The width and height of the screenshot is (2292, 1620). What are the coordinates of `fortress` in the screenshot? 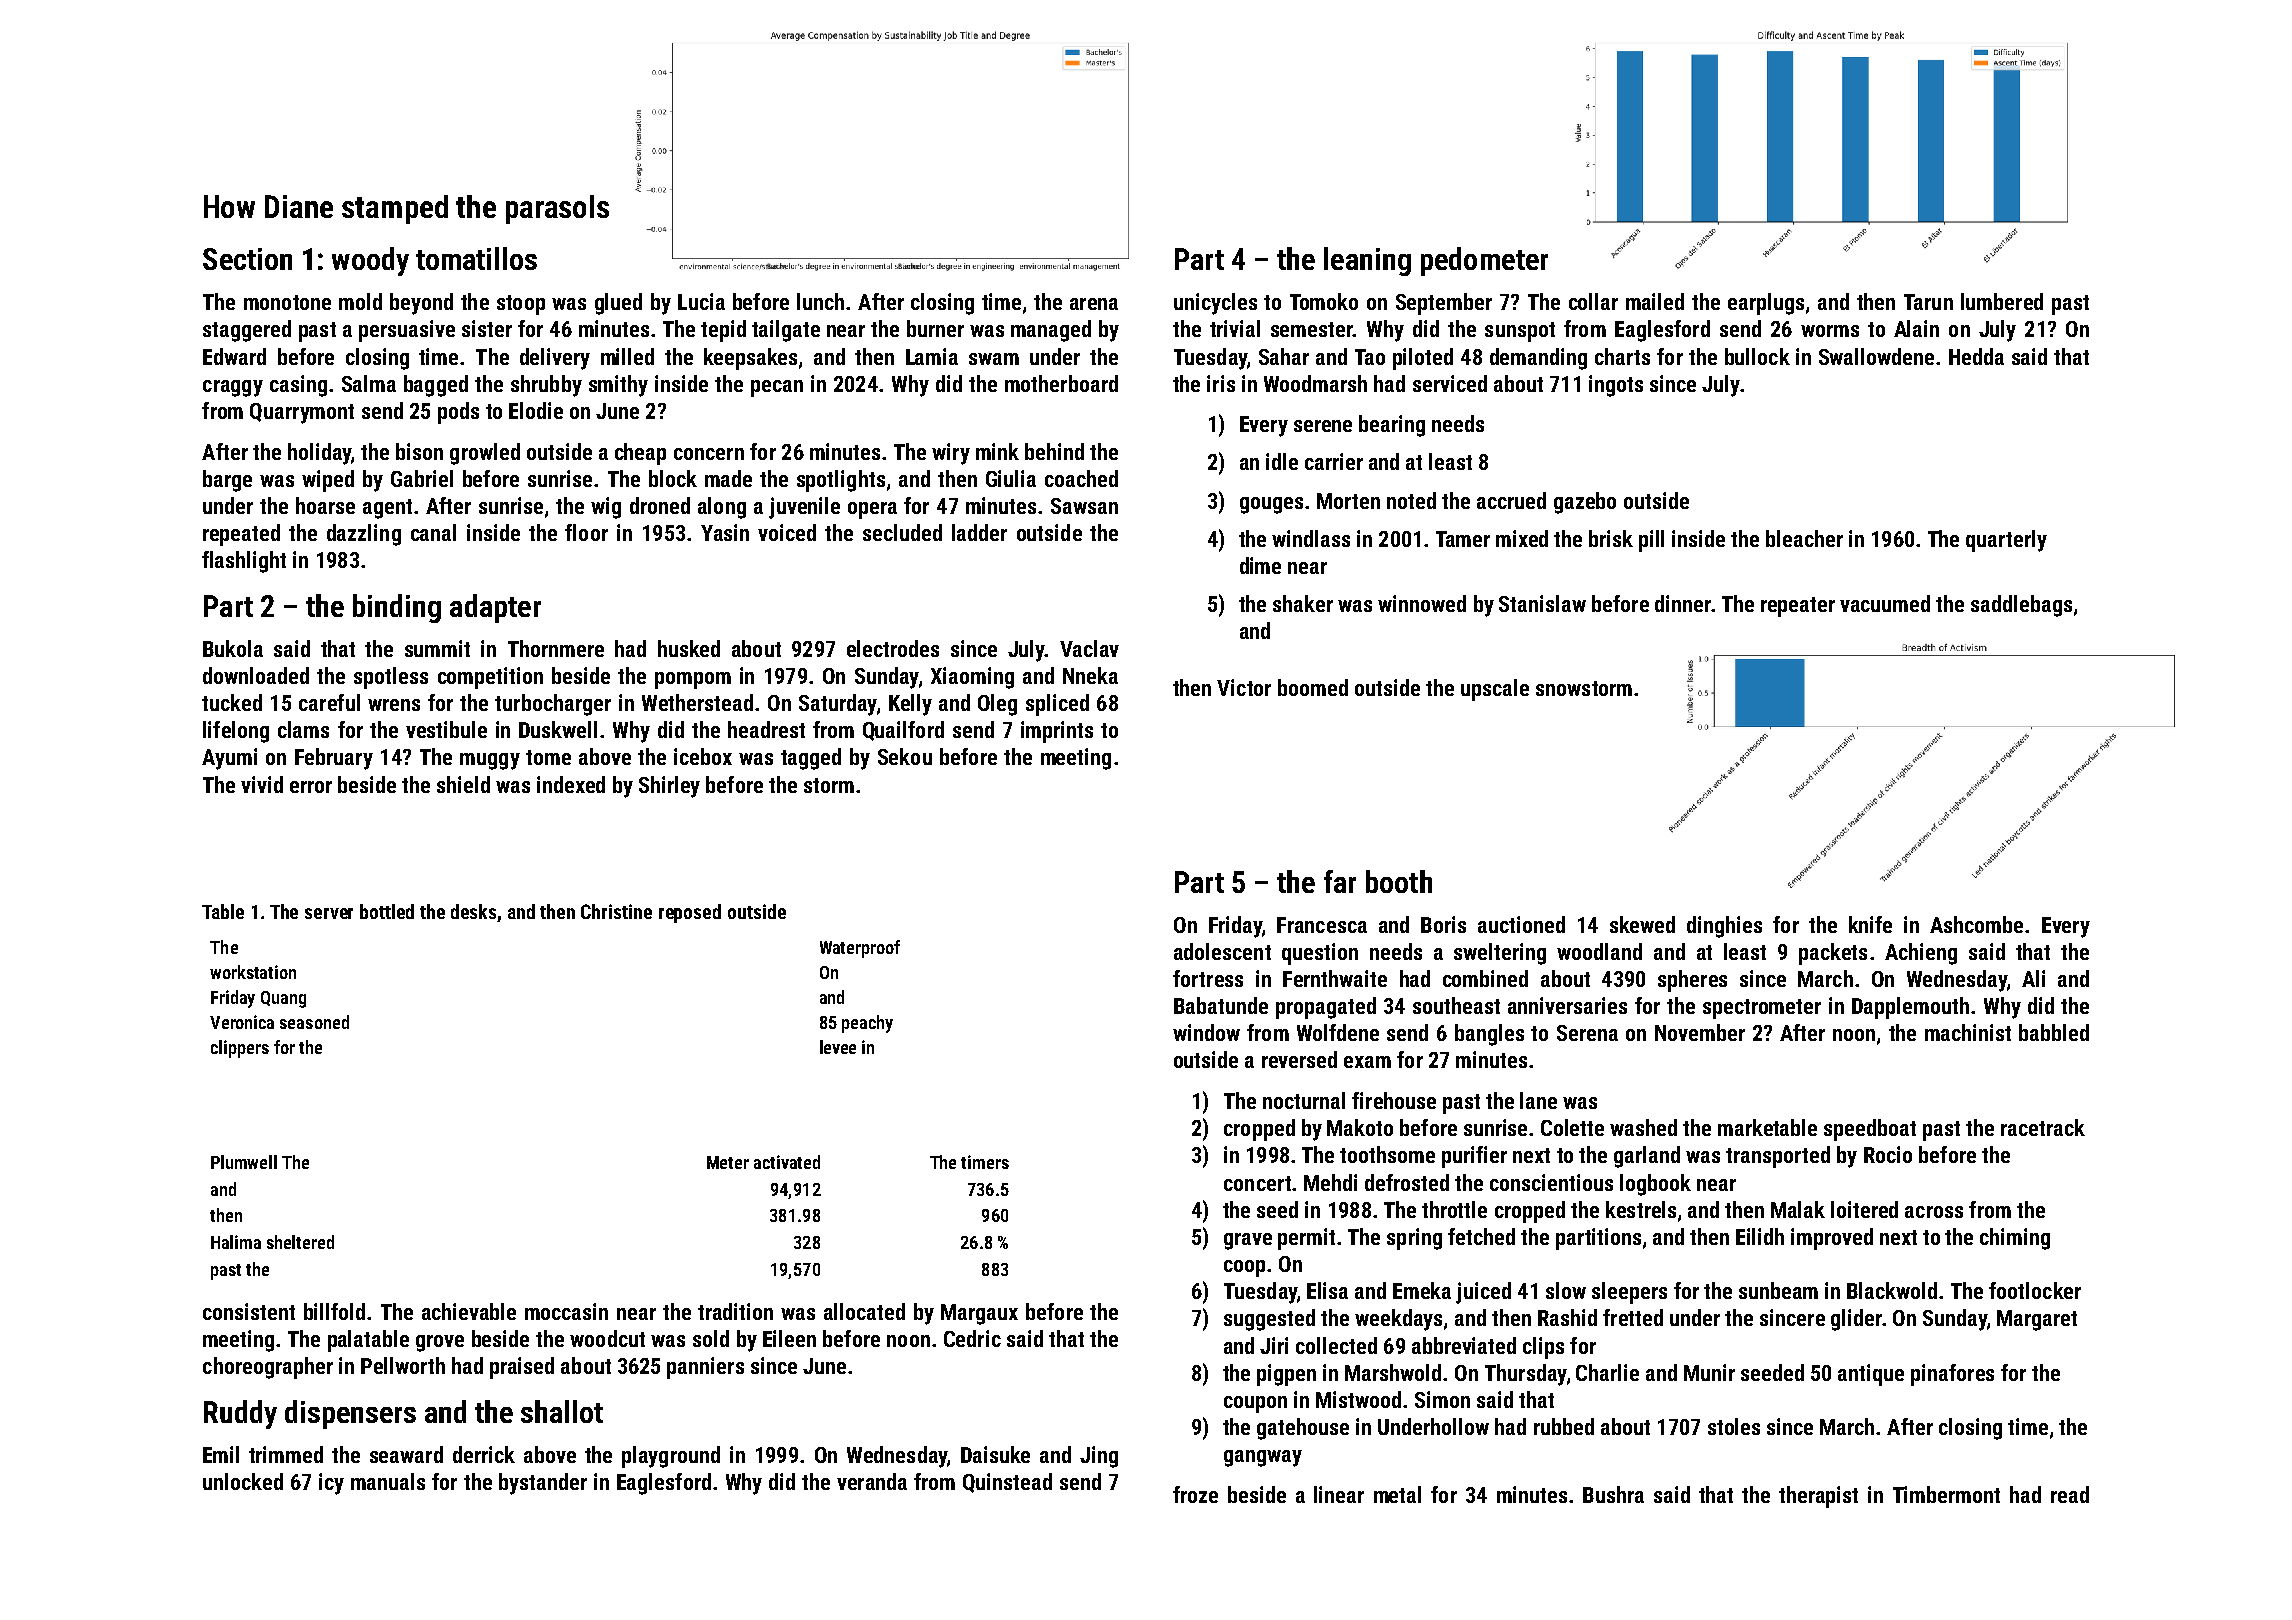 It's located at (1208, 978).
